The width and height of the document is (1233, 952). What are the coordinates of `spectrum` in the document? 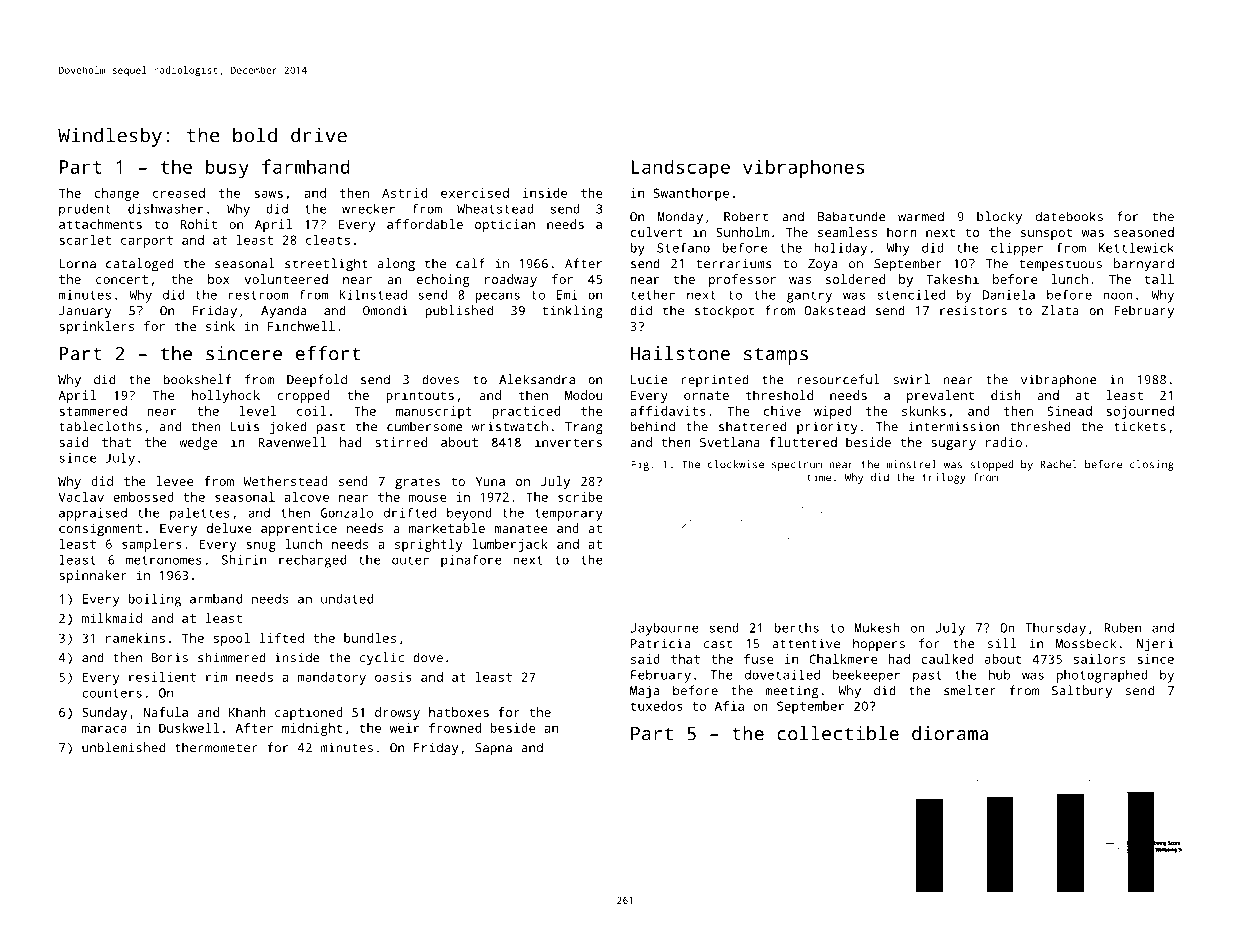 It's located at (797, 466).
